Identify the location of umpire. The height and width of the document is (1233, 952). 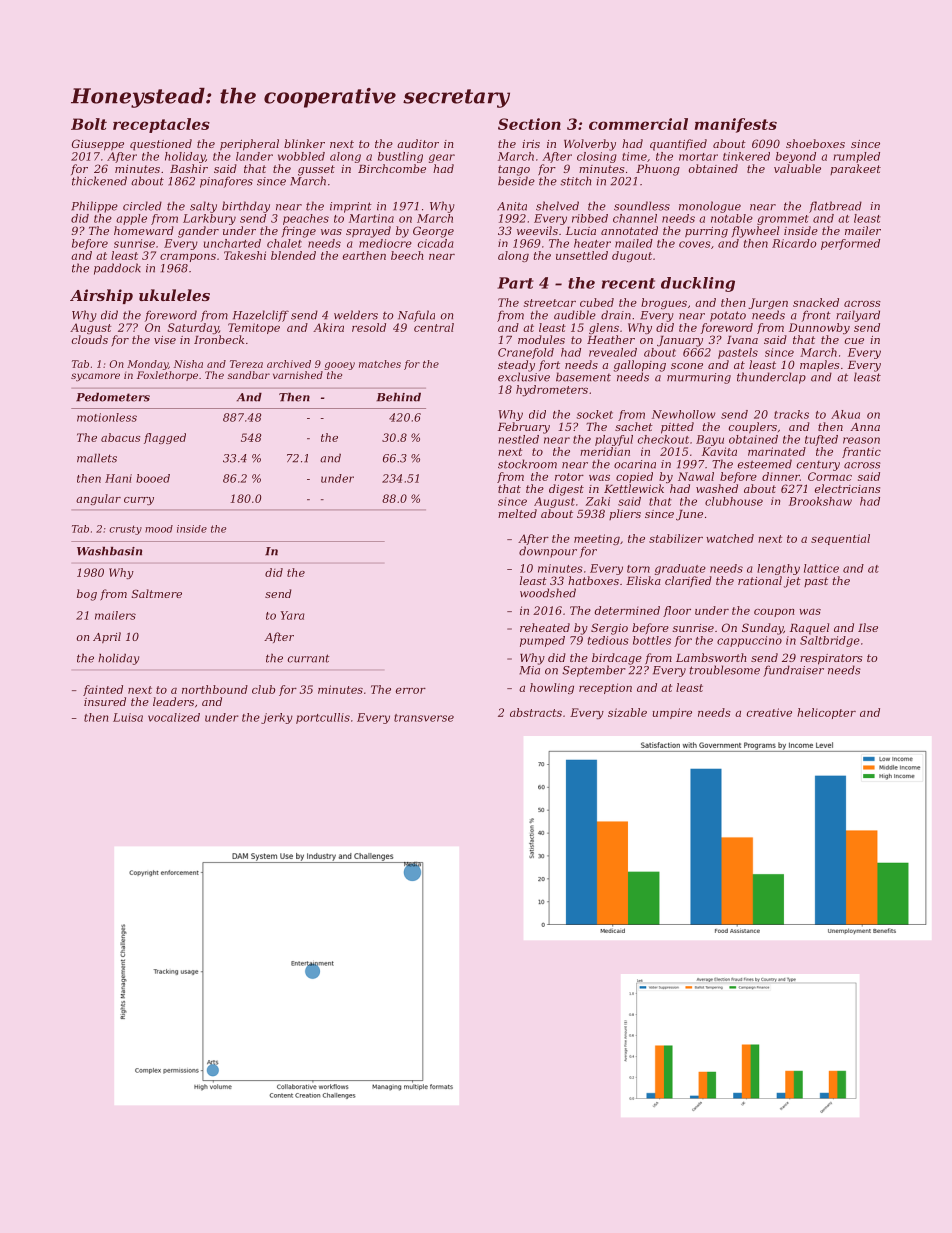
(672, 713).
